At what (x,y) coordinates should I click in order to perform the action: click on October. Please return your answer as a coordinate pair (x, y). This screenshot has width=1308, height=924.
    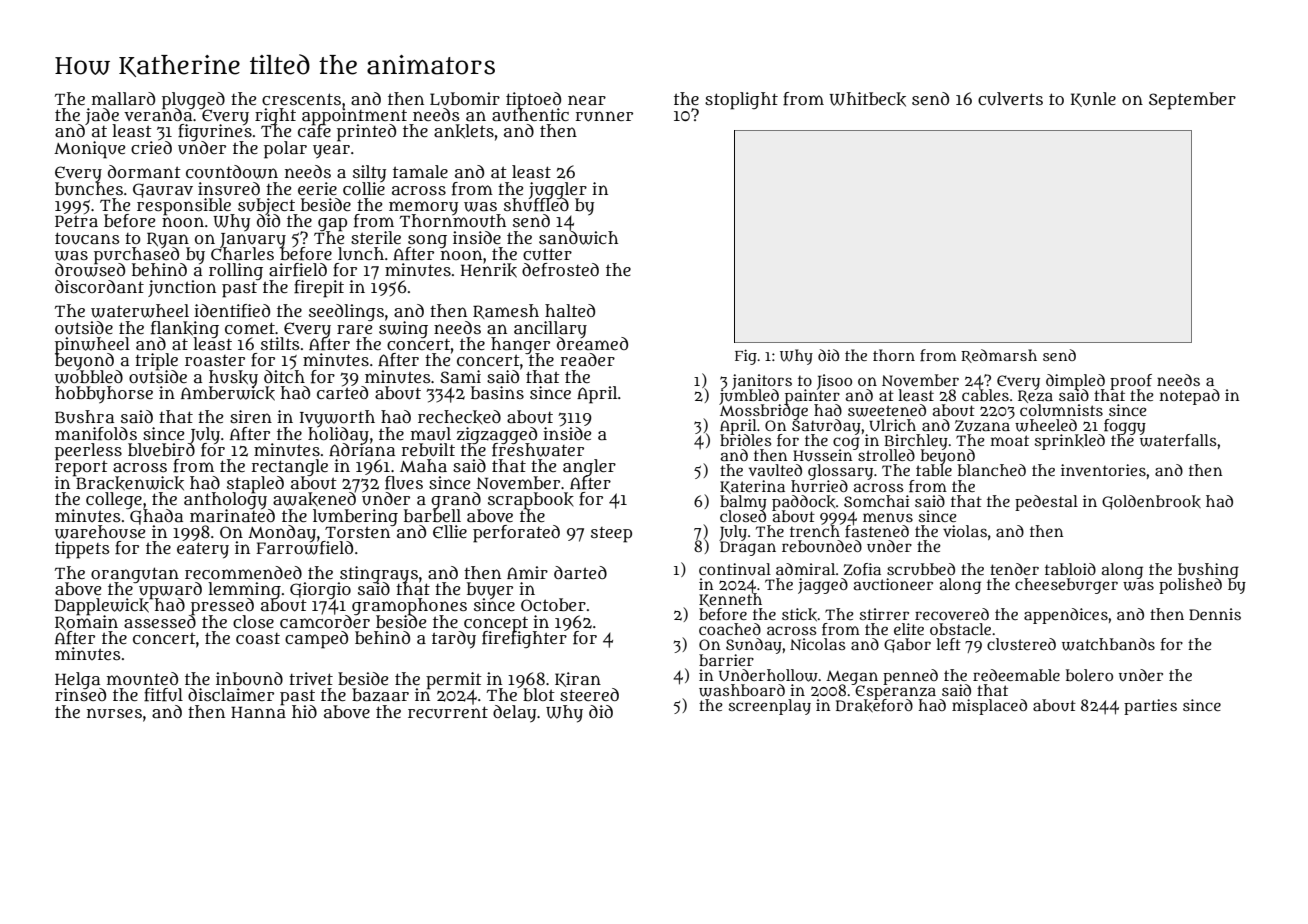
    Looking at the image, I should click on (553, 604).
